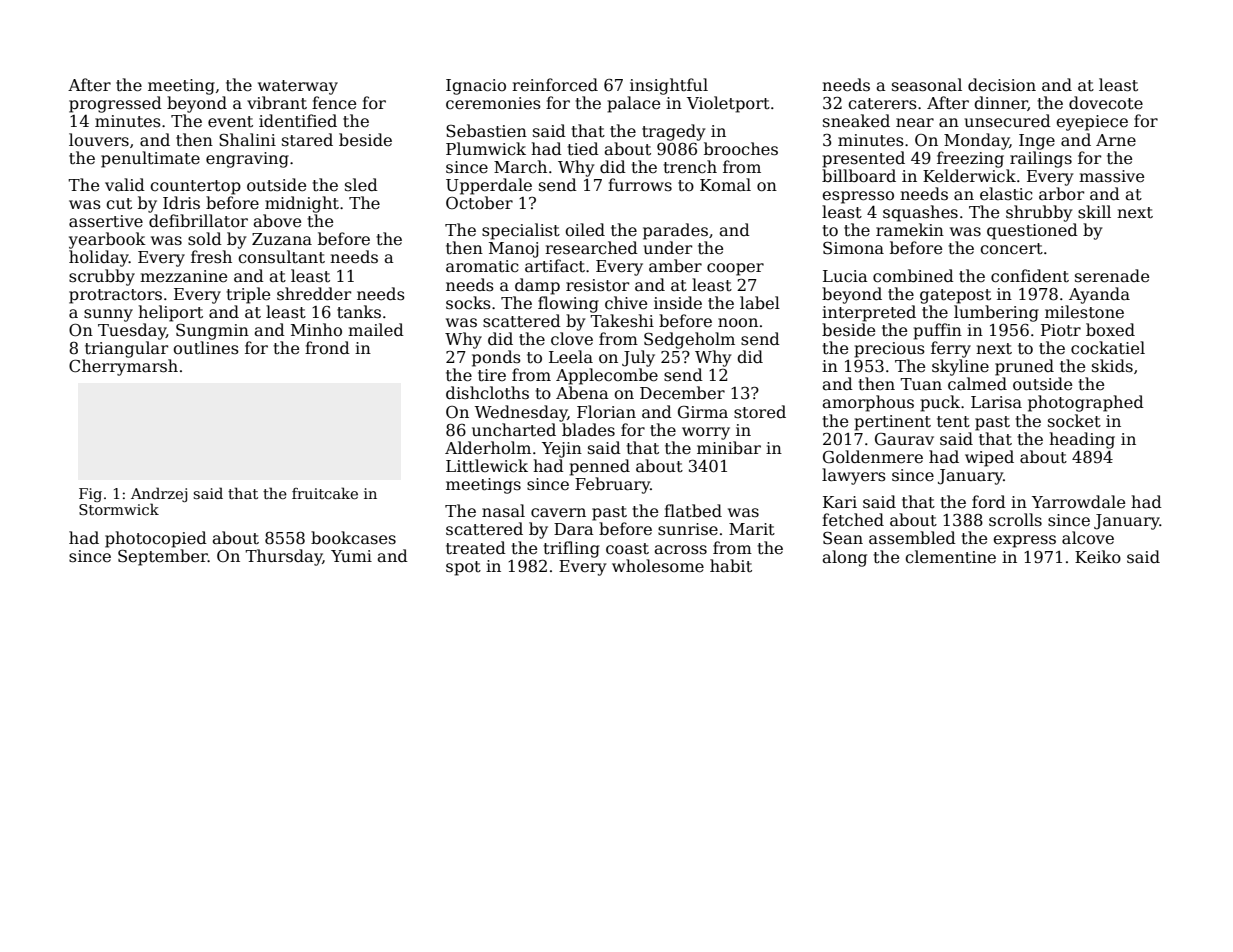 This screenshot has height=952, width=1233. What do you see at coordinates (307, 140) in the screenshot?
I see `stared` at bounding box center [307, 140].
